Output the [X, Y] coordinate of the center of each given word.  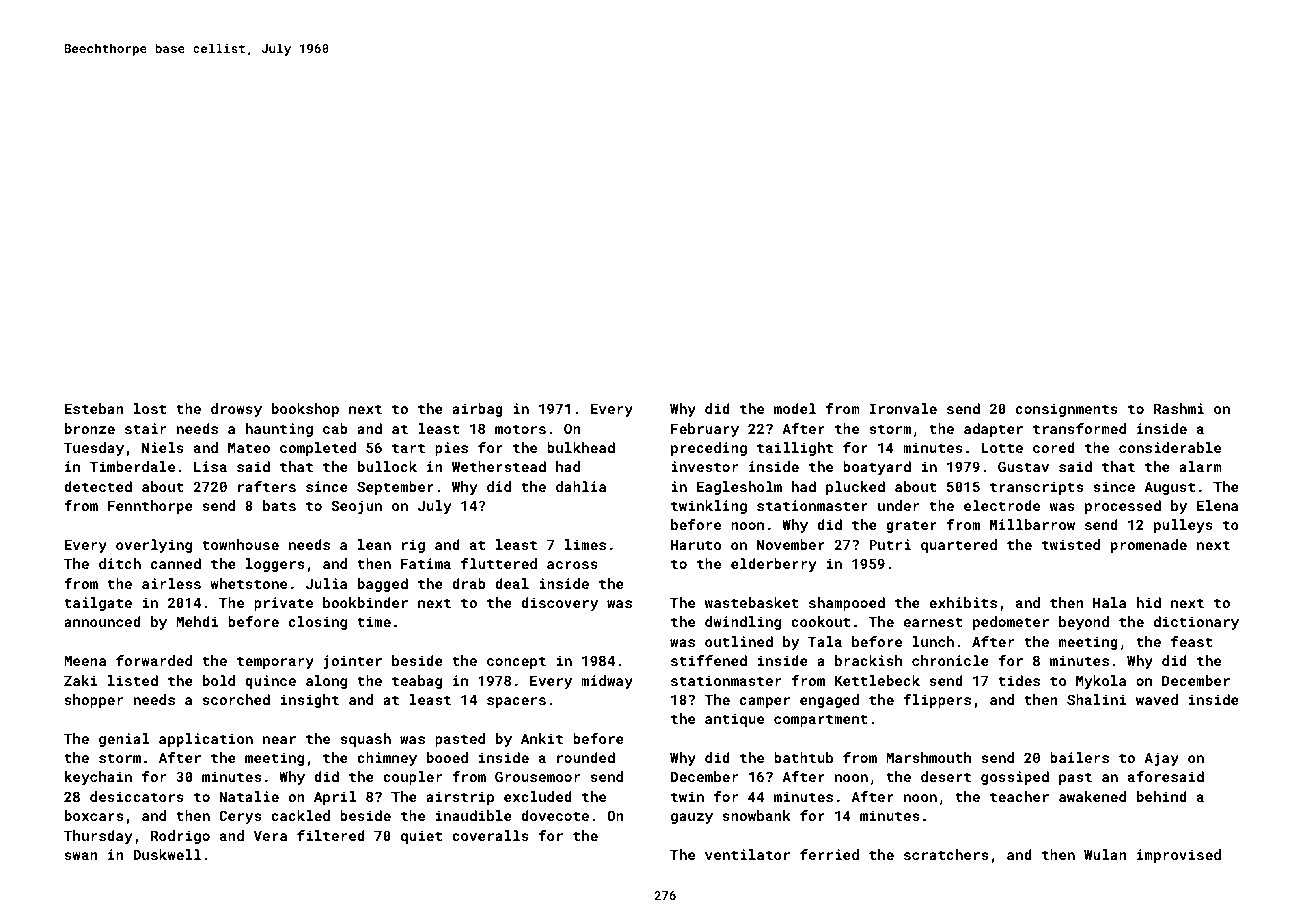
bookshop [305, 410]
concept [516, 662]
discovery [559, 604]
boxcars [94, 815]
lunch [933, 641]
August [1169, 488]
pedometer [1011, 623]
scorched [236, 699]
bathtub [803, 757]
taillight [795, 449]
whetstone [248, 583]
